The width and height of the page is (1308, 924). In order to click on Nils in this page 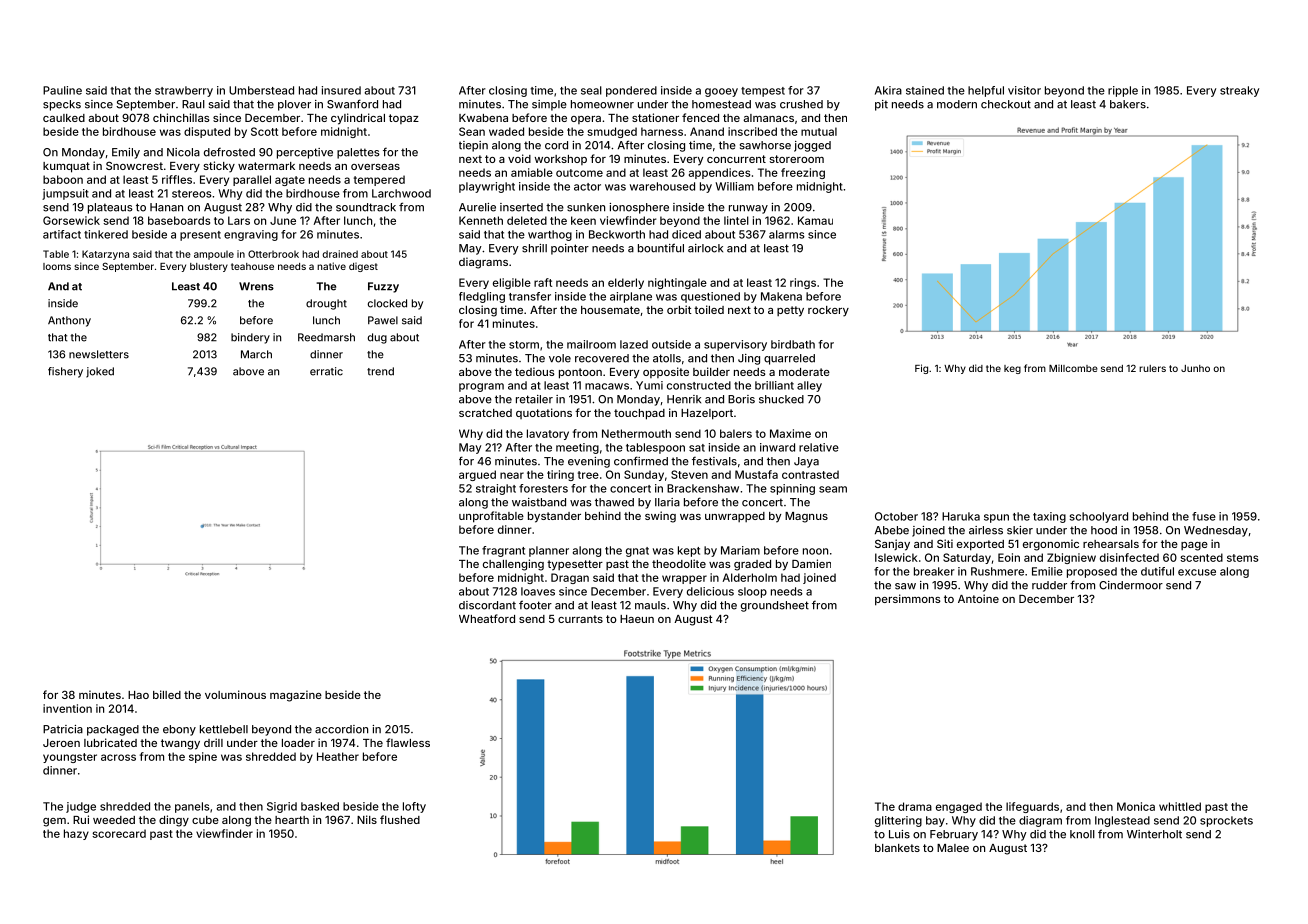, I will do `click(367, 819)`.
